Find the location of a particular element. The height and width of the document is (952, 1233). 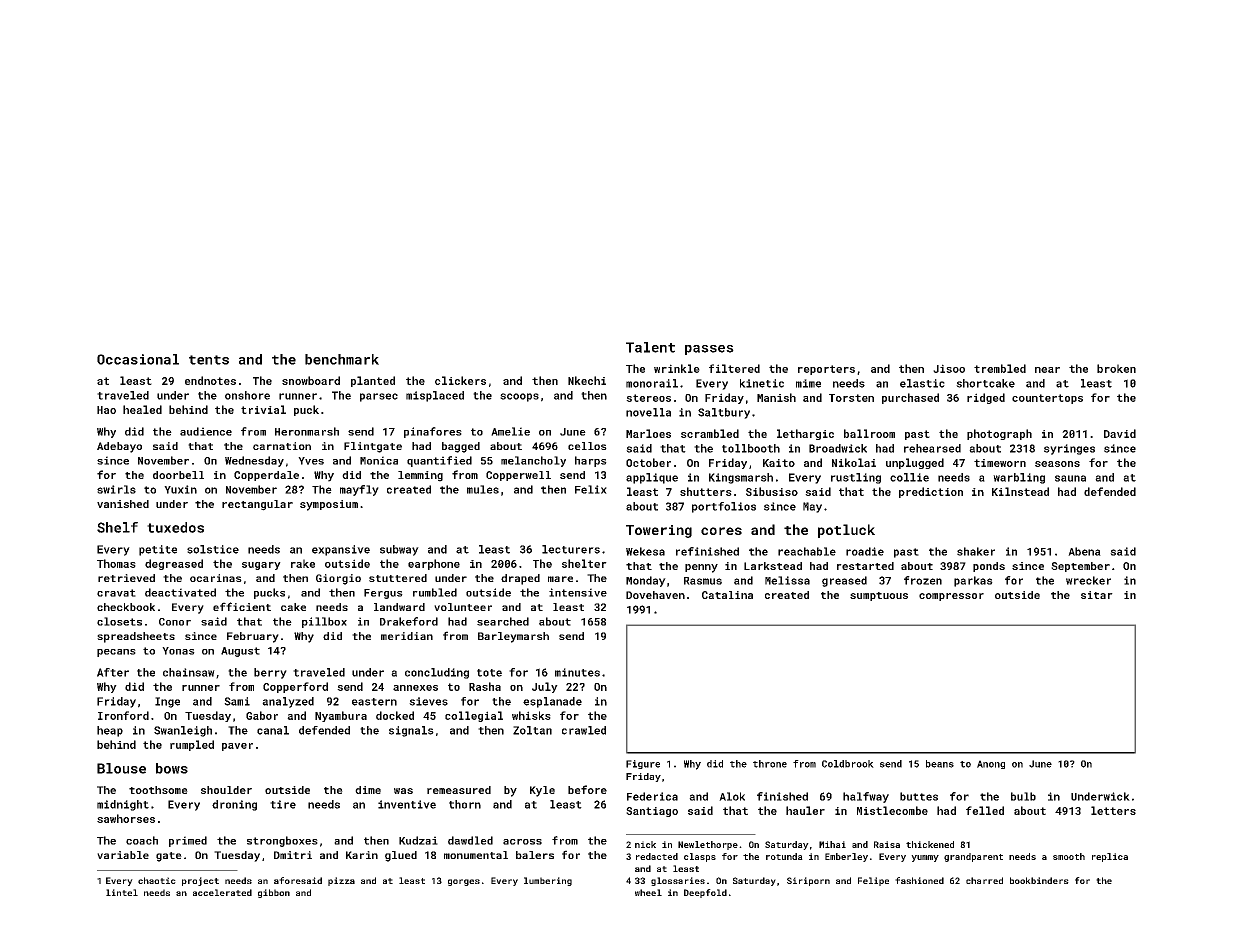

tote is located at coordinates (489, 673).
